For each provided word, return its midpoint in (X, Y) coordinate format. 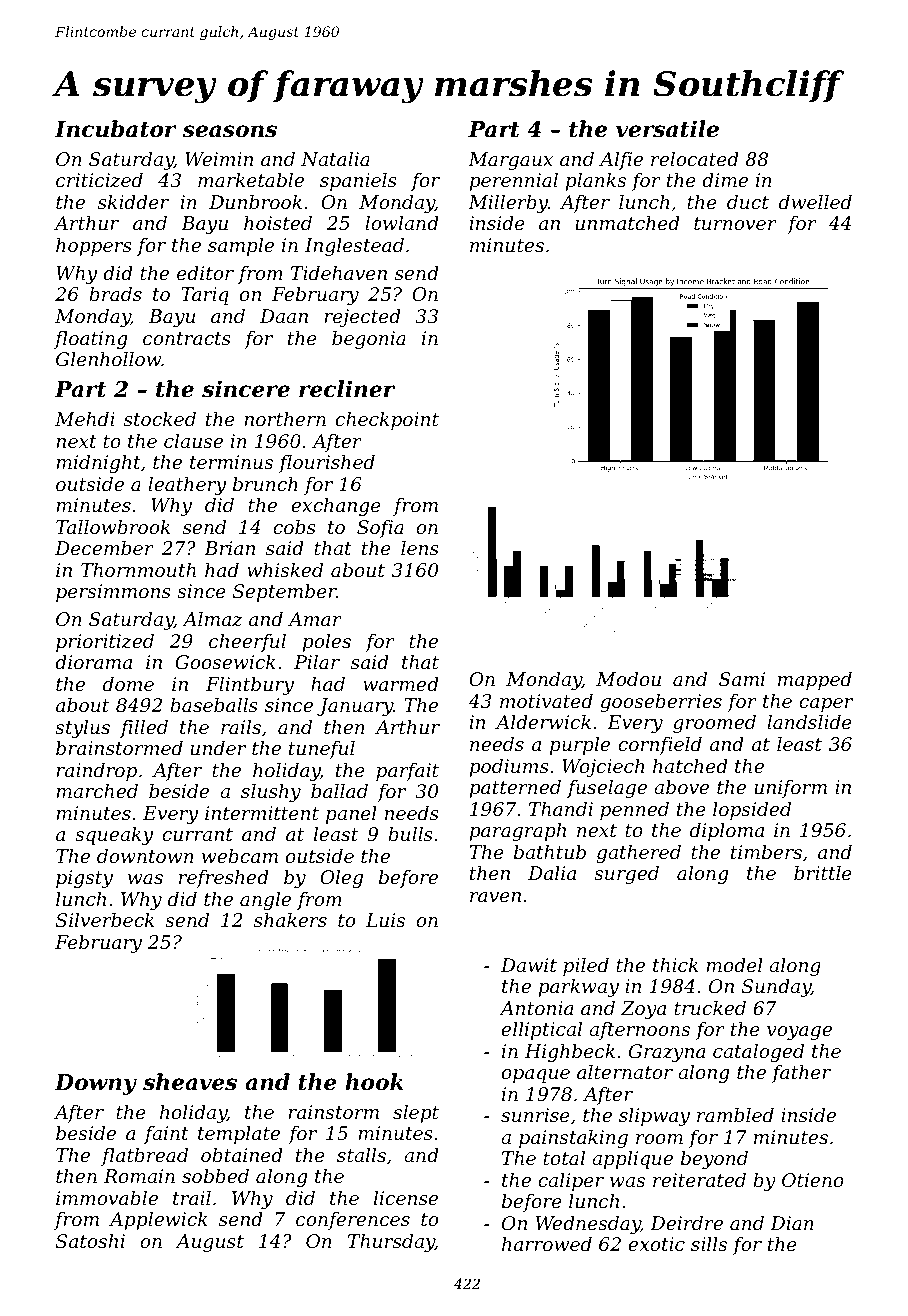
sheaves (190, 1082)
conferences (353, 1221)
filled (144, 729)
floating (91, 340)
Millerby (508, 204)
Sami (742, 679)
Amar (315, 619)
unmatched (628, 223)
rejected (362, 318)
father (801, 1074)
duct (748, 202)
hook (374, 1082)
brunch (265, 484)
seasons (230, 131)
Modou (628, 679)
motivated (546, 701)
